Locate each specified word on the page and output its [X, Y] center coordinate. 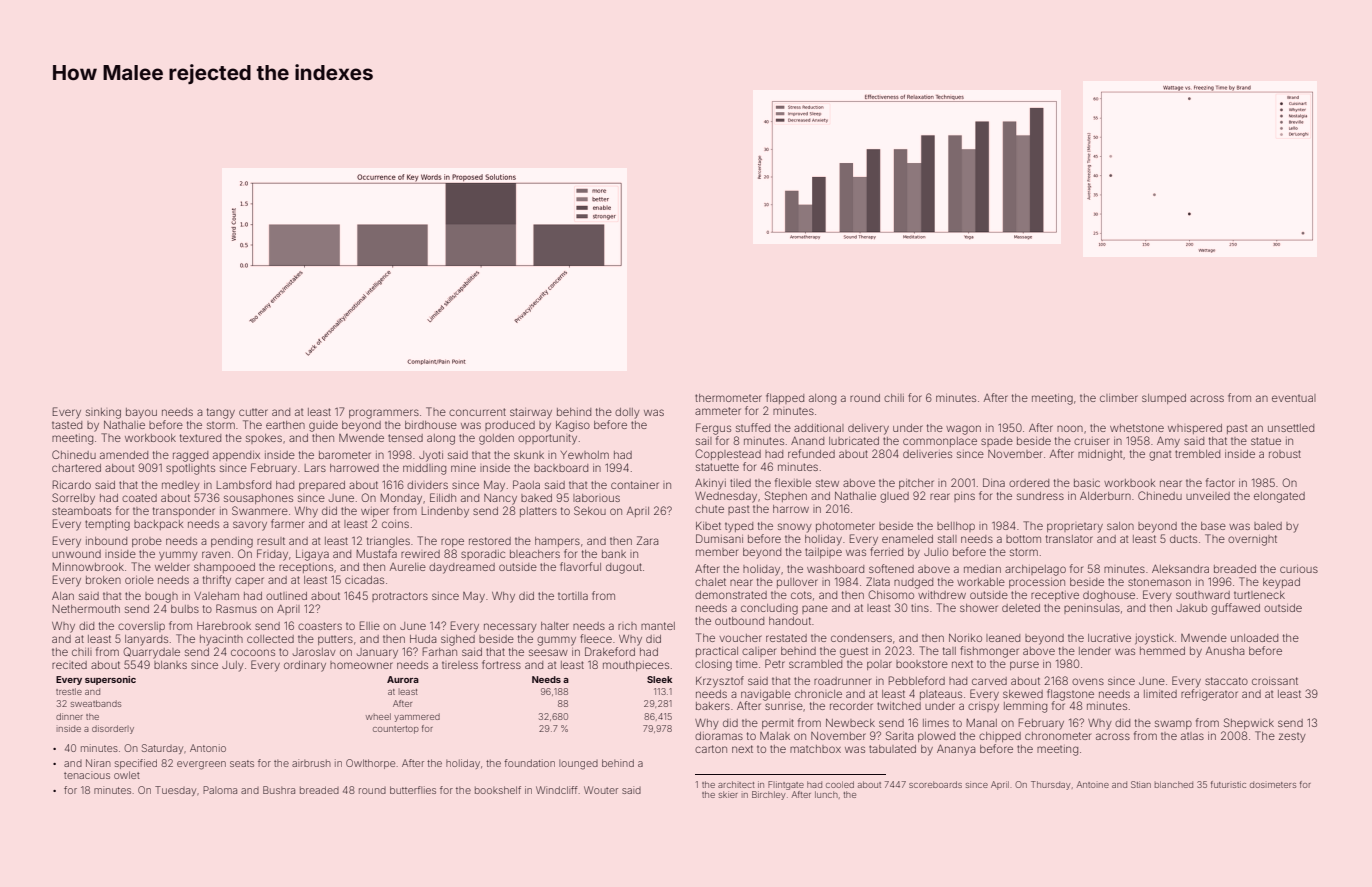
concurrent [477, 412]
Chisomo [891, 594]
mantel [658, 626]
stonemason [1159, 582]
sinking [103, 413]
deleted [1021, 608]
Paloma [220, 790]
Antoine [1093, 784]
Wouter [601, 790]
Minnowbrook [88, 567]
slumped [1164, 399]
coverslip [141, 627]
